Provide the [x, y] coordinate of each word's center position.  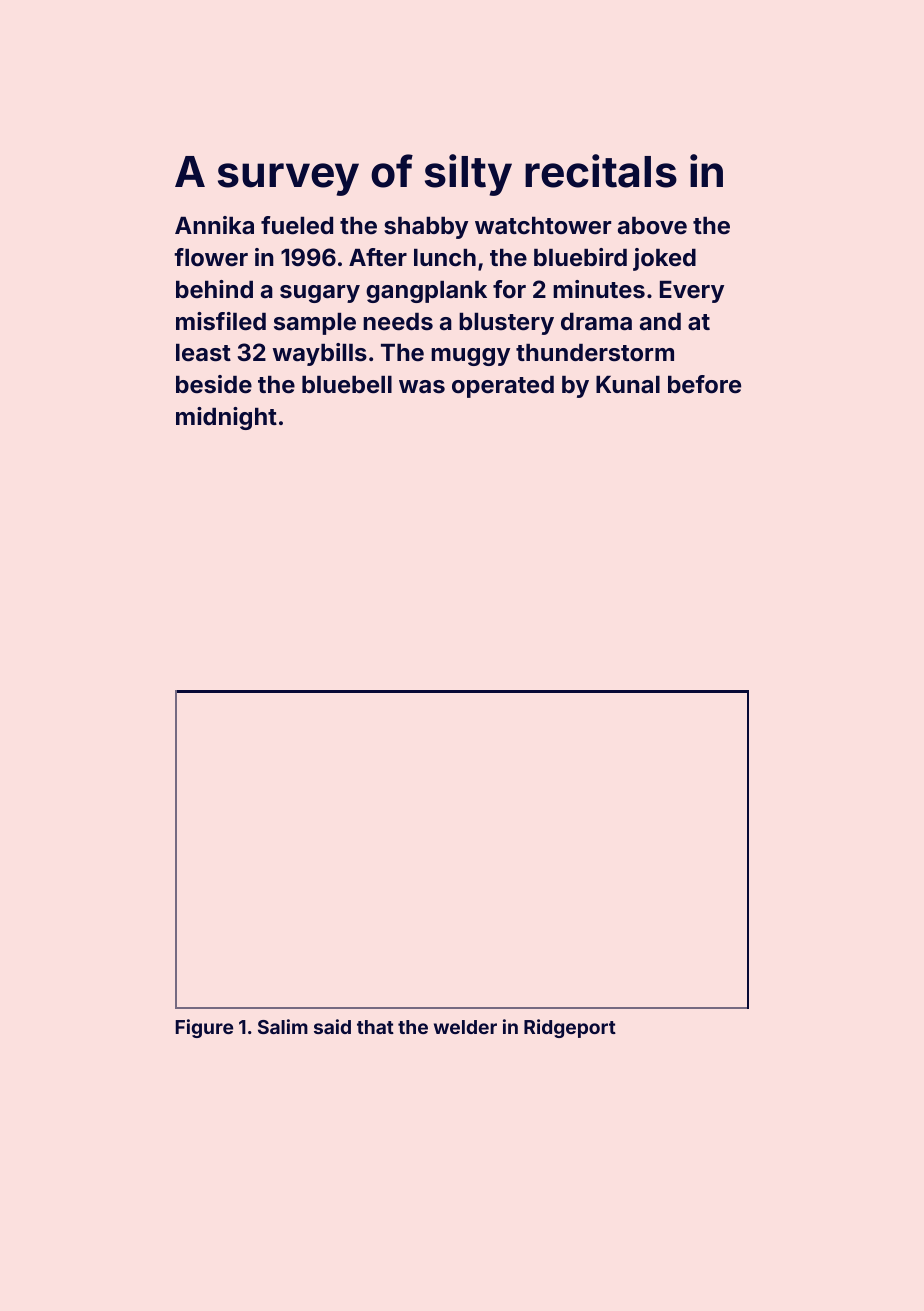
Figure [204, 1028]
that [375, 1027]
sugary [320, 294]
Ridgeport [570, 1028]
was [422, 387]
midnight [226, 418]
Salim [283, 1026]
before [704, 384]
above [652, 226]
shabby [426, 228]
